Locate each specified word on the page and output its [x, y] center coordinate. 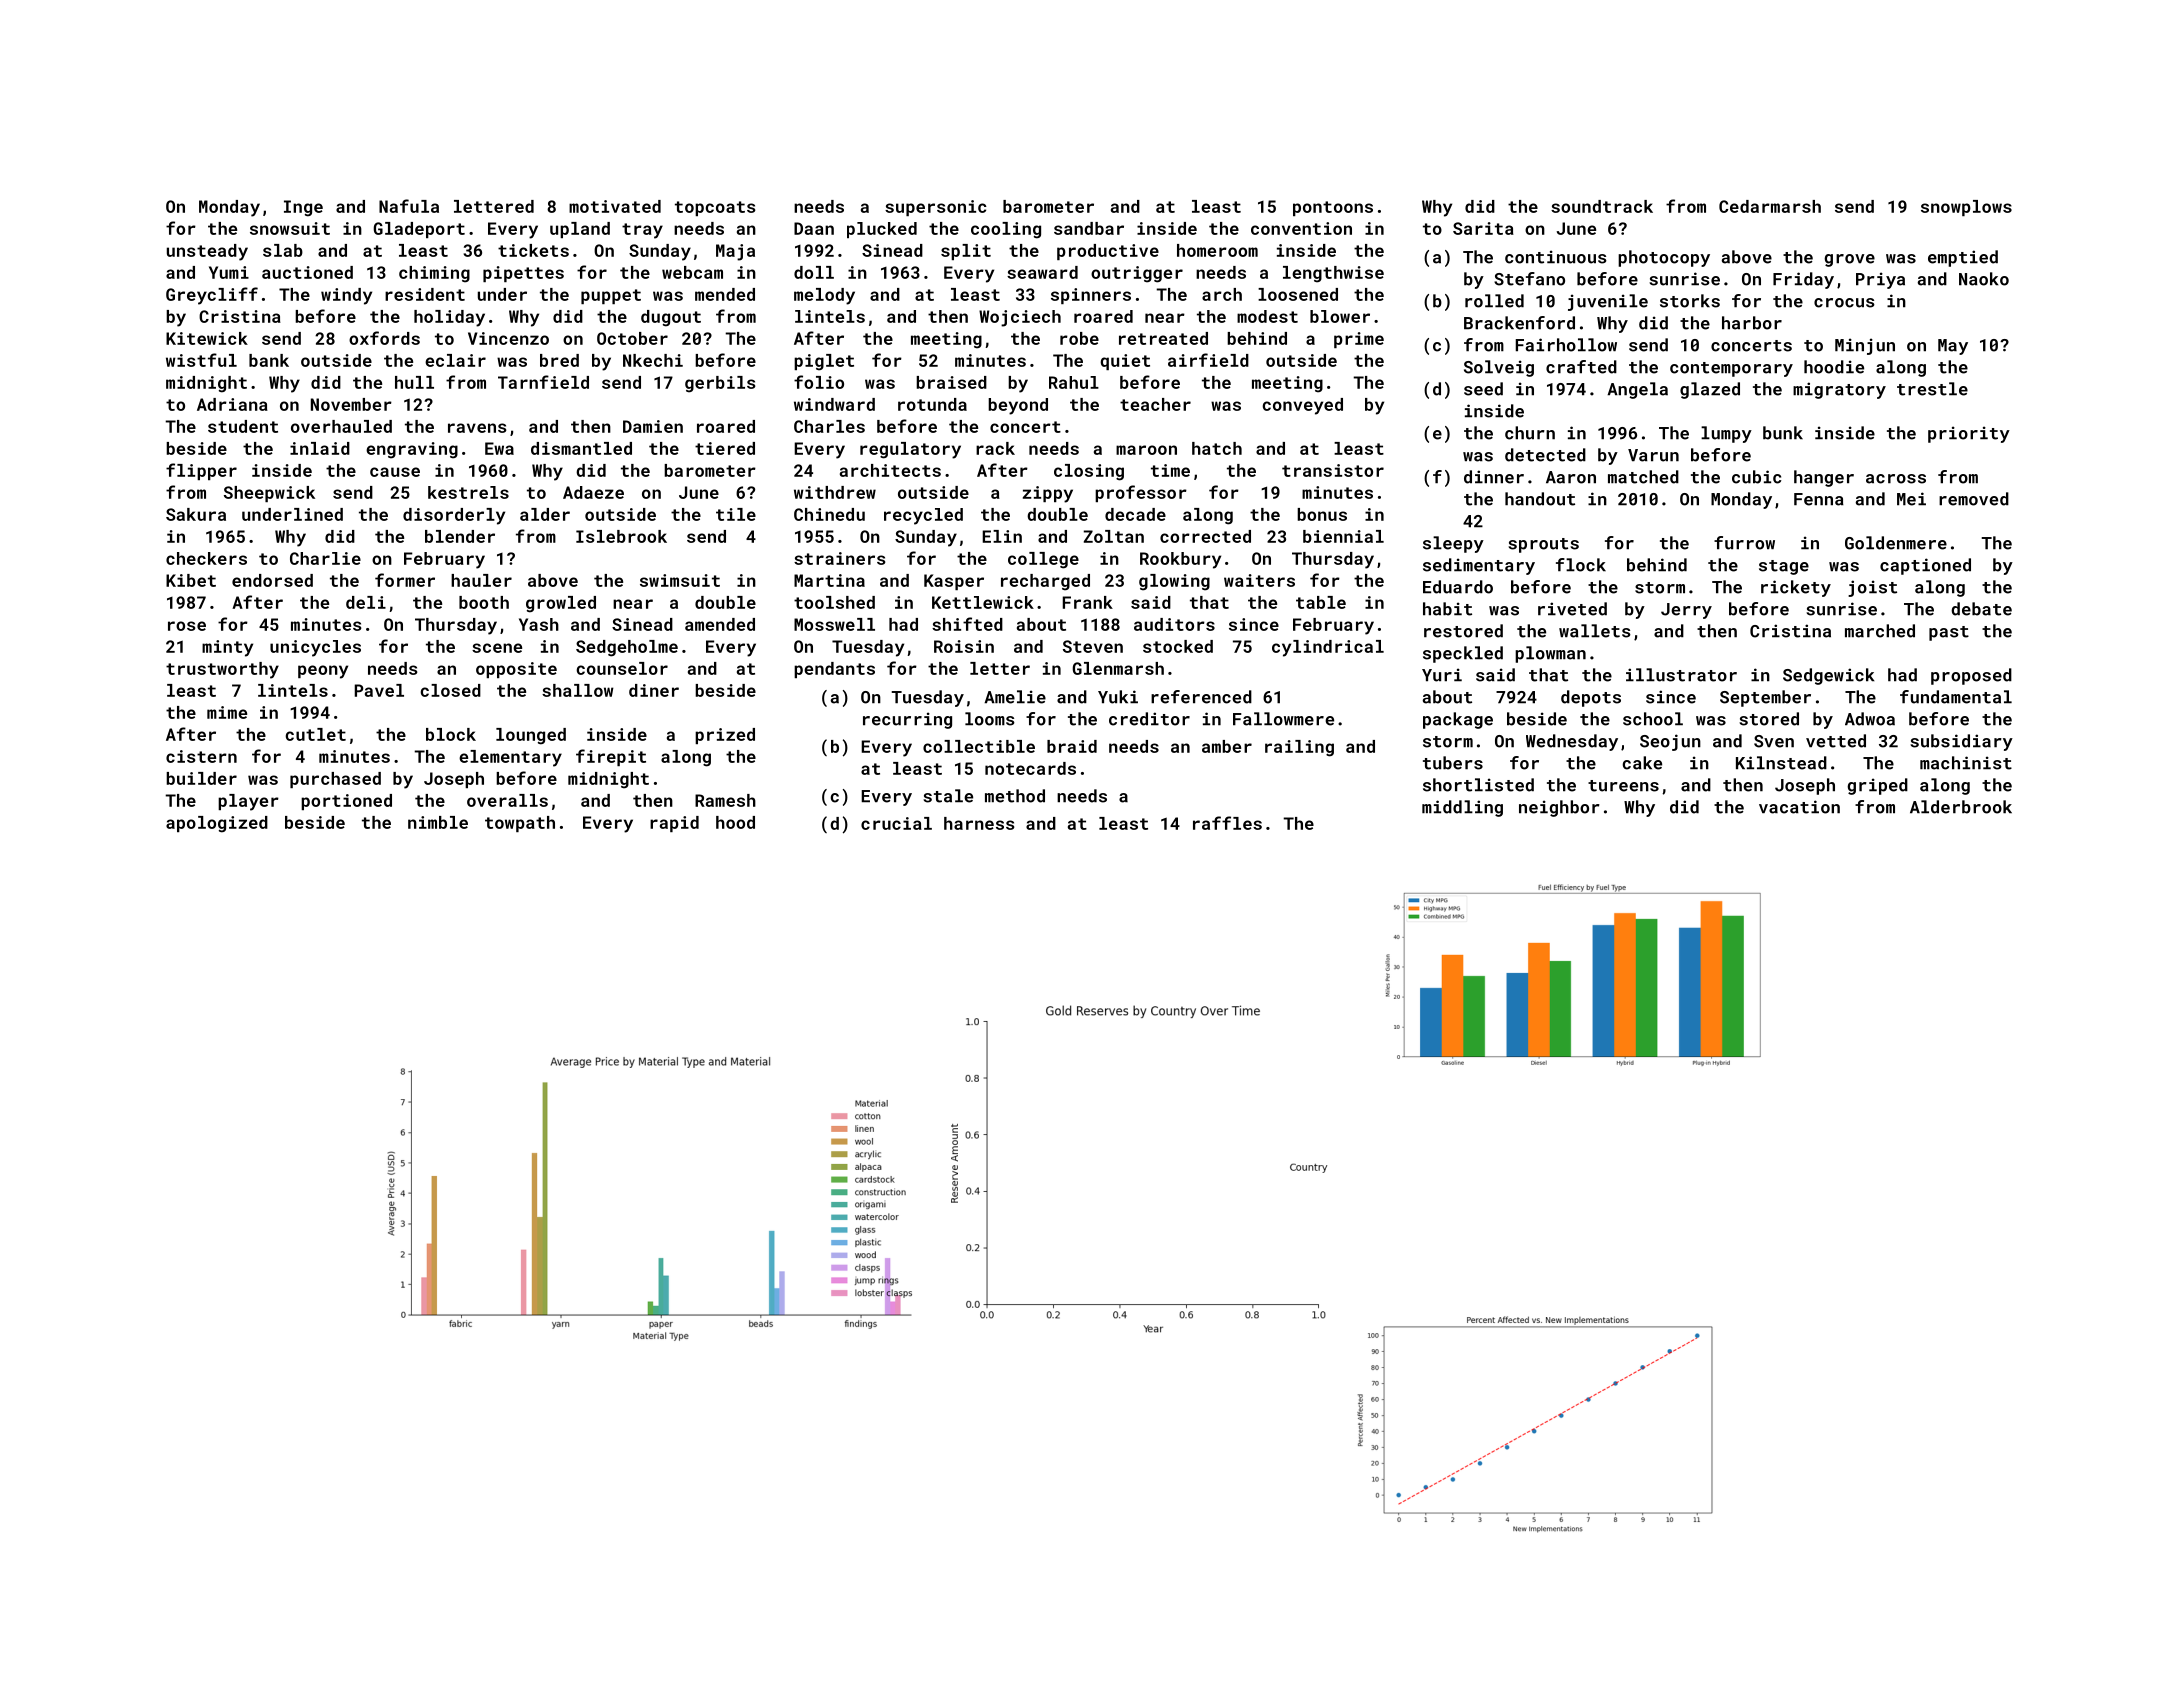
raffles [1227, 823]
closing [1089, 472]
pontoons [1333, 208]
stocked [1178, 646]
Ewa [499, 448]
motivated [615, 206]
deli [366, 602]
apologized [217, 824]
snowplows [1966, 208]
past [1949, 633]
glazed [1710, 390]
